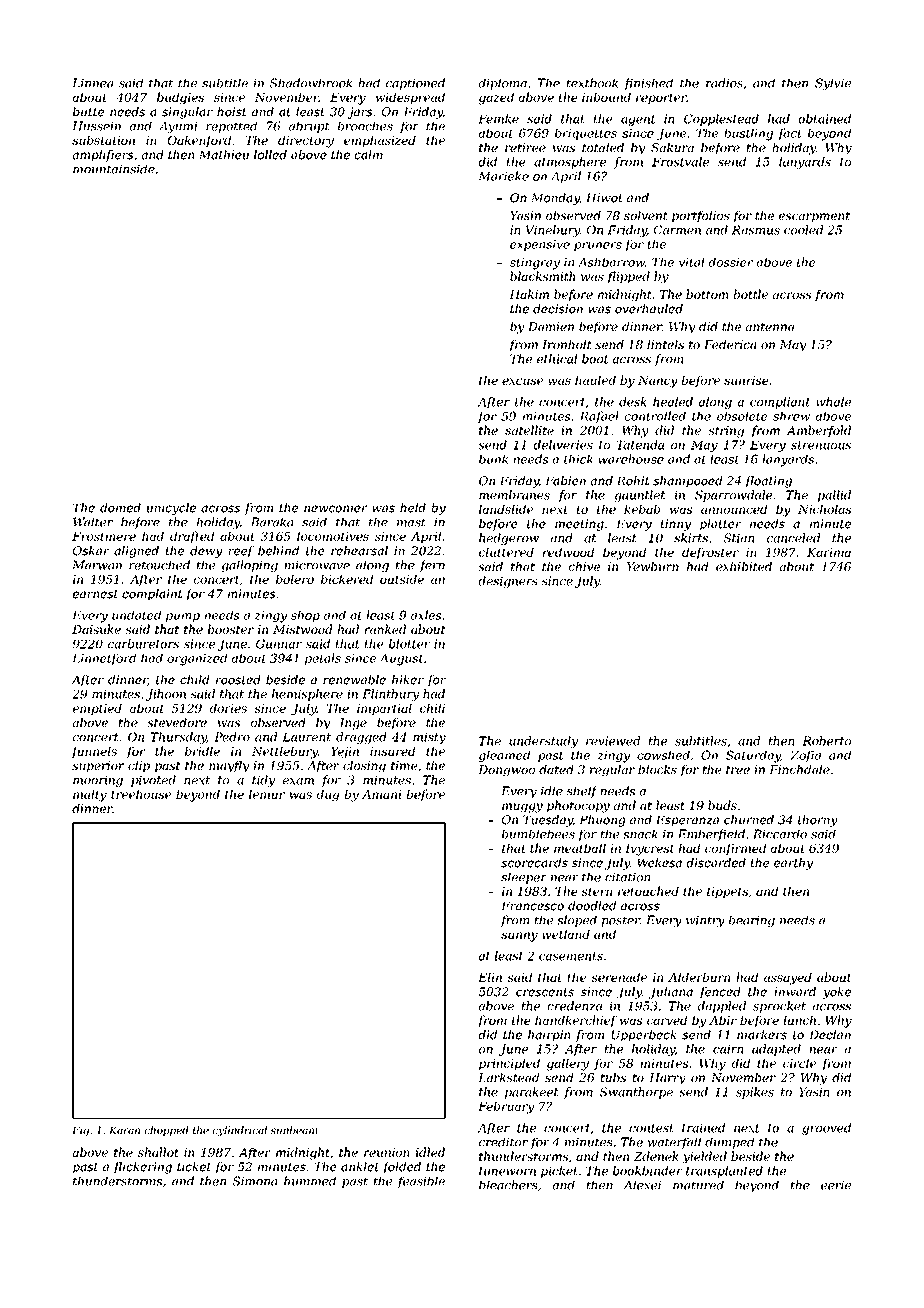 The height and width of the screenshot is (1308, 924). I want to click on whale, so click(833, 402).
